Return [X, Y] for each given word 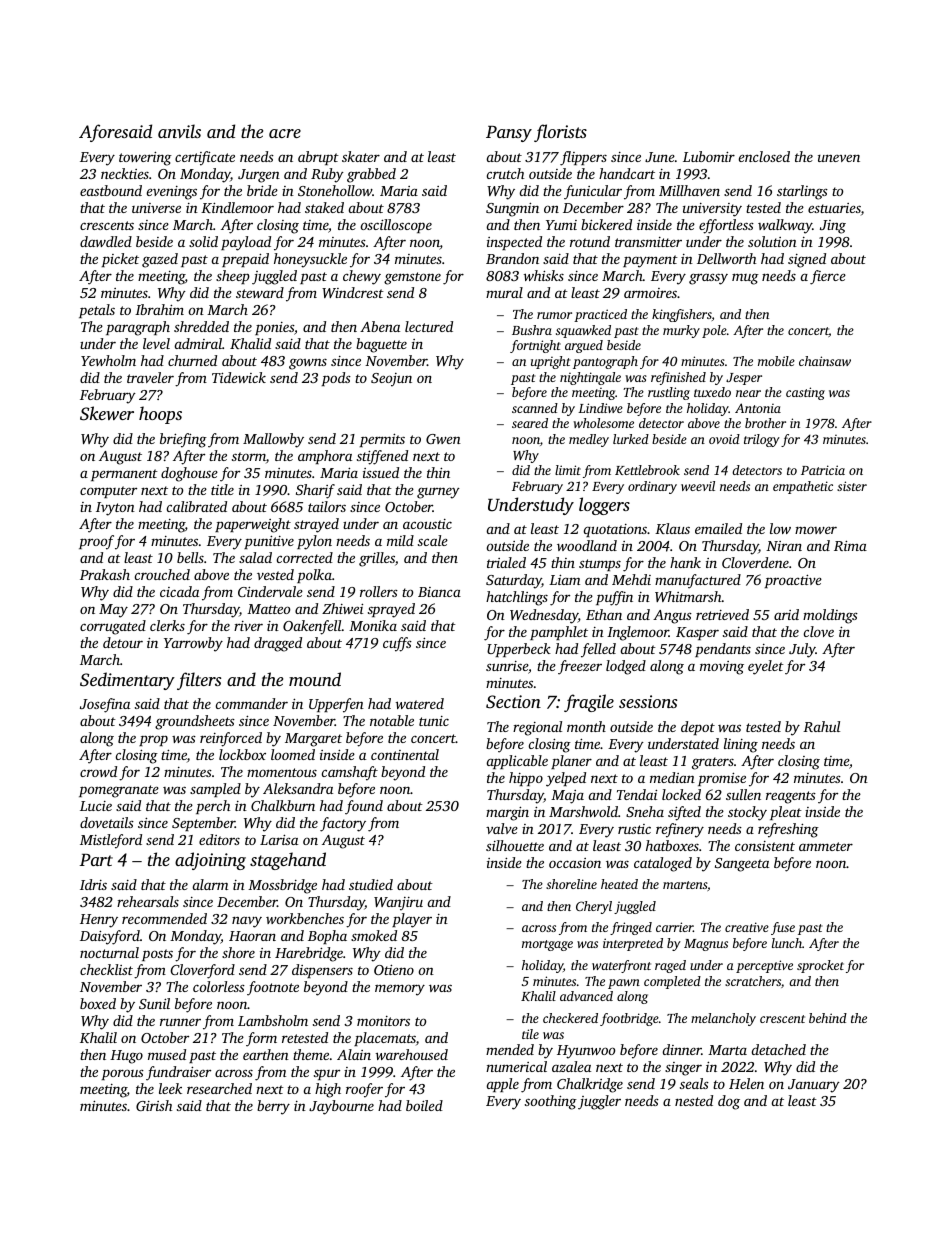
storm [249, 456]
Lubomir [709, 156]
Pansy [509, 134]
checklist [106, 969]
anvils [179, 131]
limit [568, 470]
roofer [364, 1090]
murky [681, 331]
